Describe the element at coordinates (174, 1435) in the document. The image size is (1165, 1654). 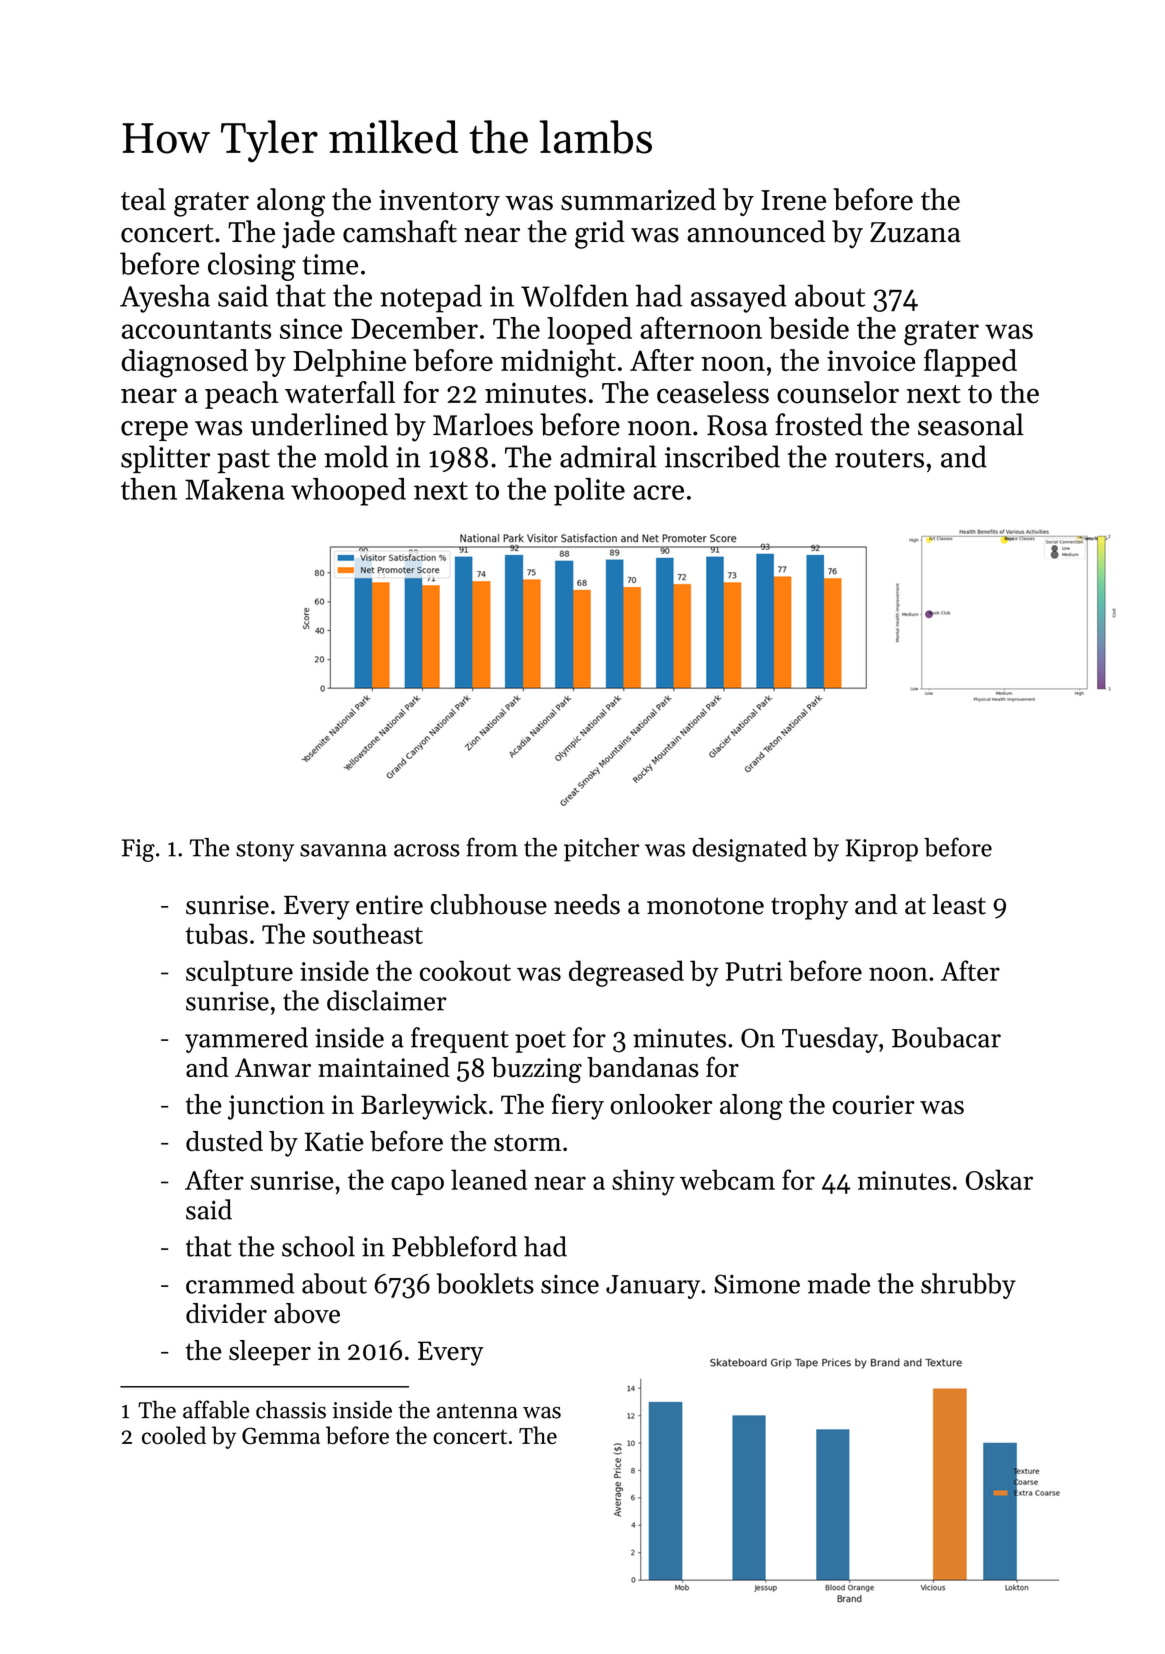
I see `cooled` at that location.
